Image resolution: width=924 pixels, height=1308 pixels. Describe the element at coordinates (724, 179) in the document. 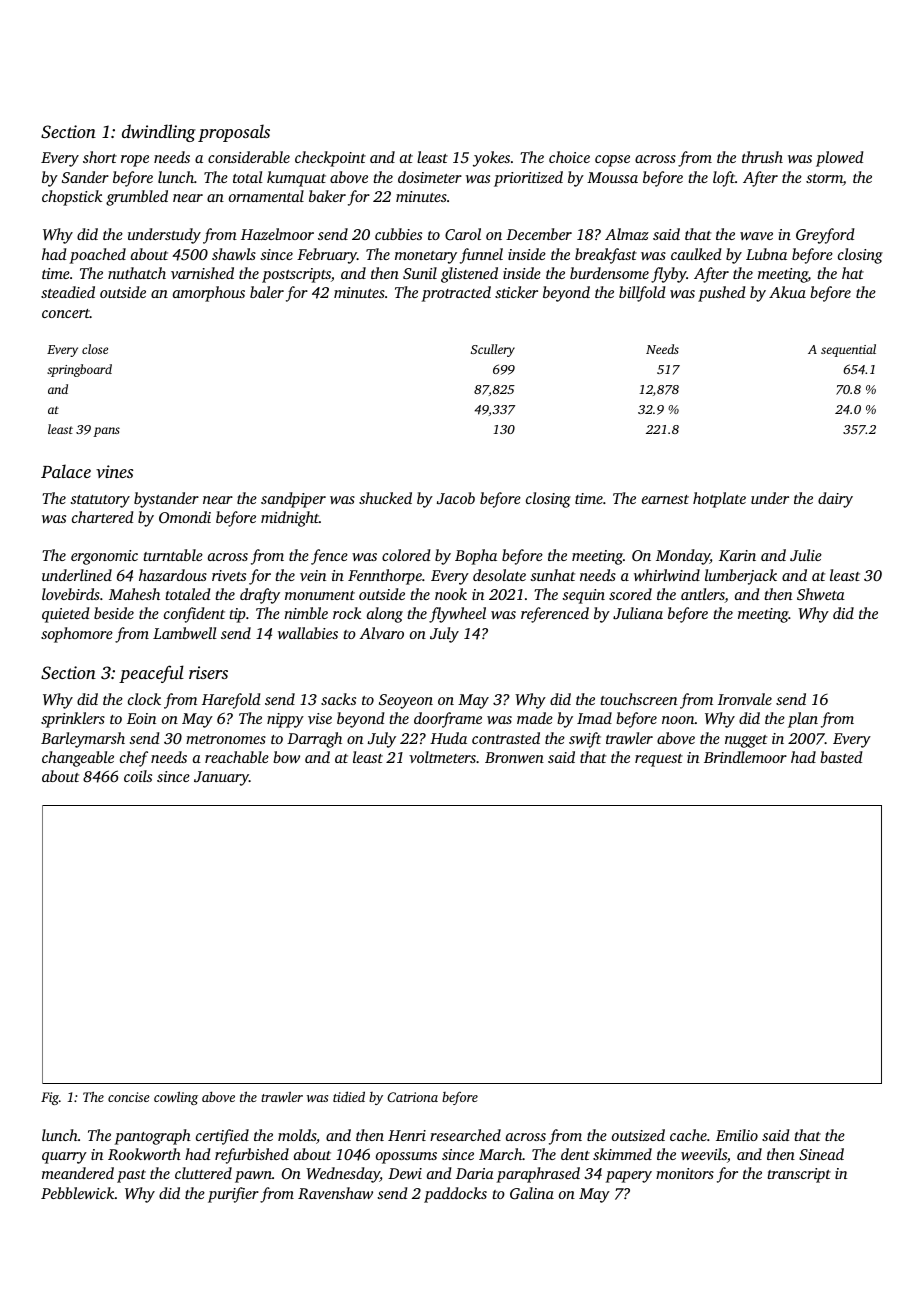

I see `loft` at that location.
